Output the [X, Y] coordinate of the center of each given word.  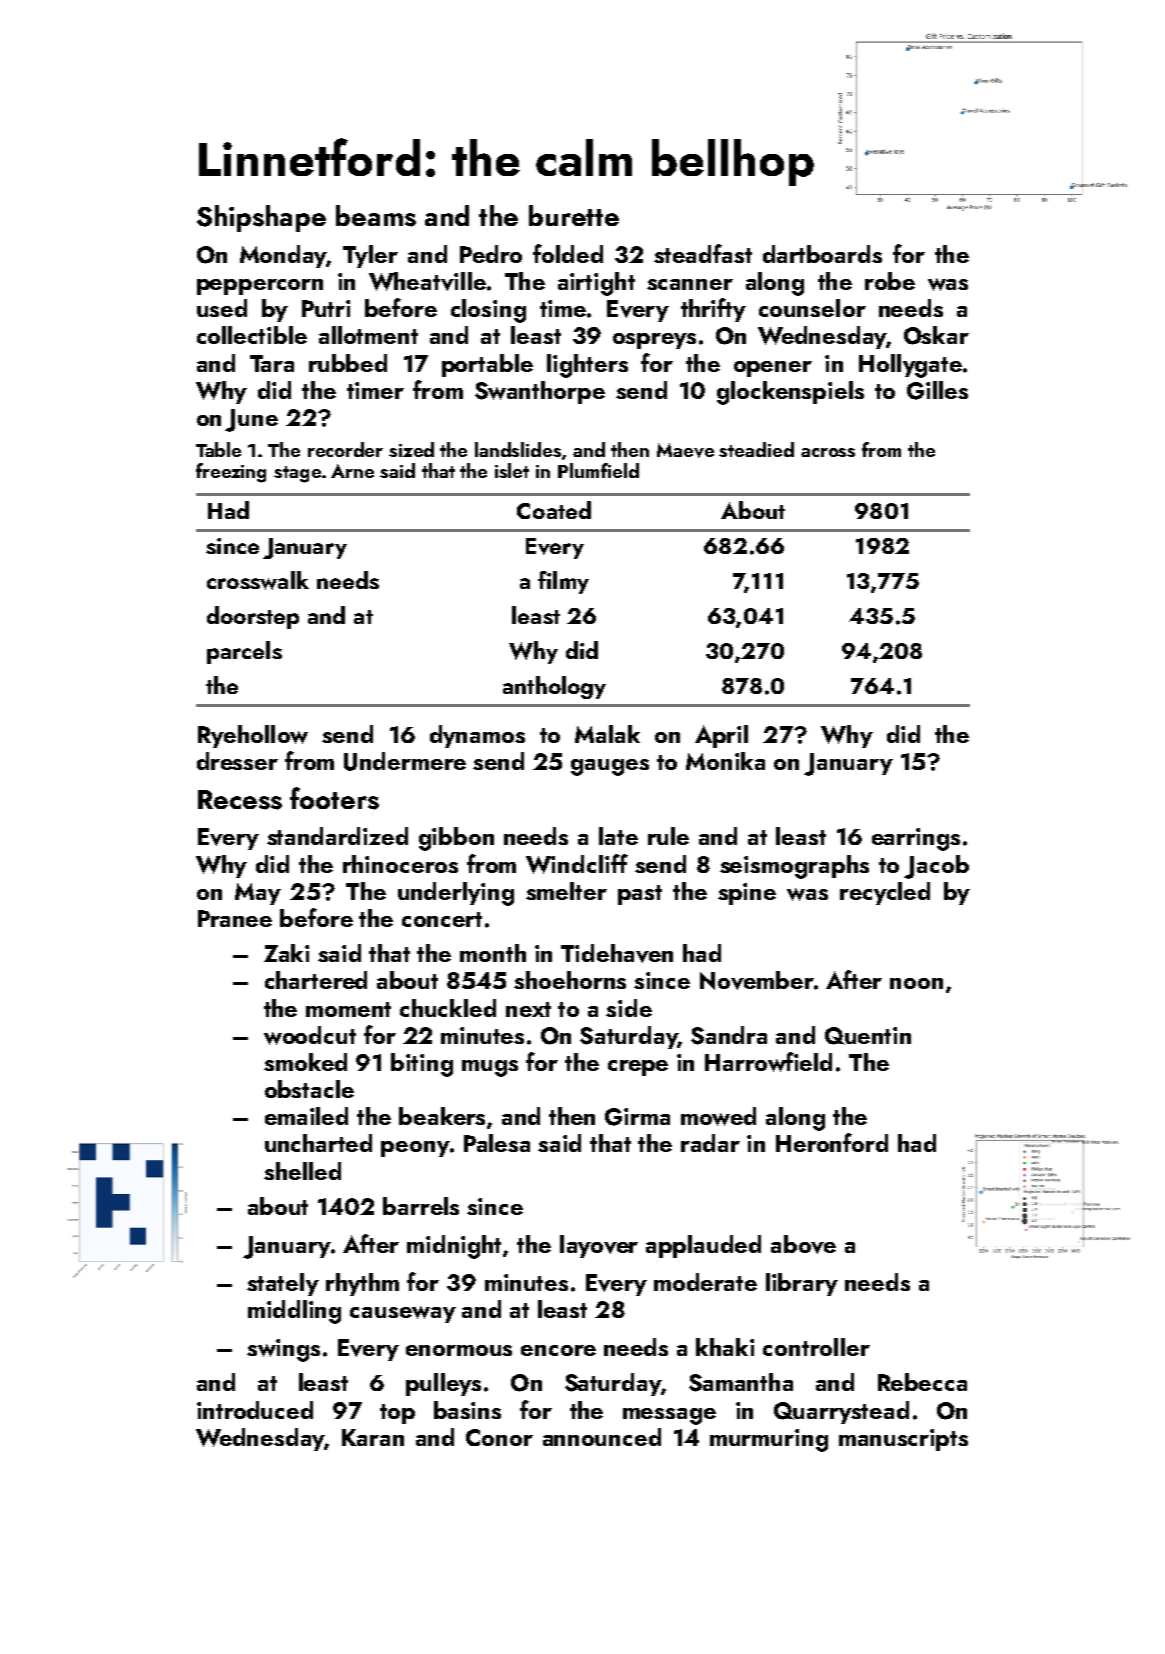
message [669, 1416]
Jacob [936, 867]
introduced [255, 1410]
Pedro [491, 254]
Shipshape [261, 218]
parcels [244, 652]
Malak [607, 734]
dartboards [822, 254]
